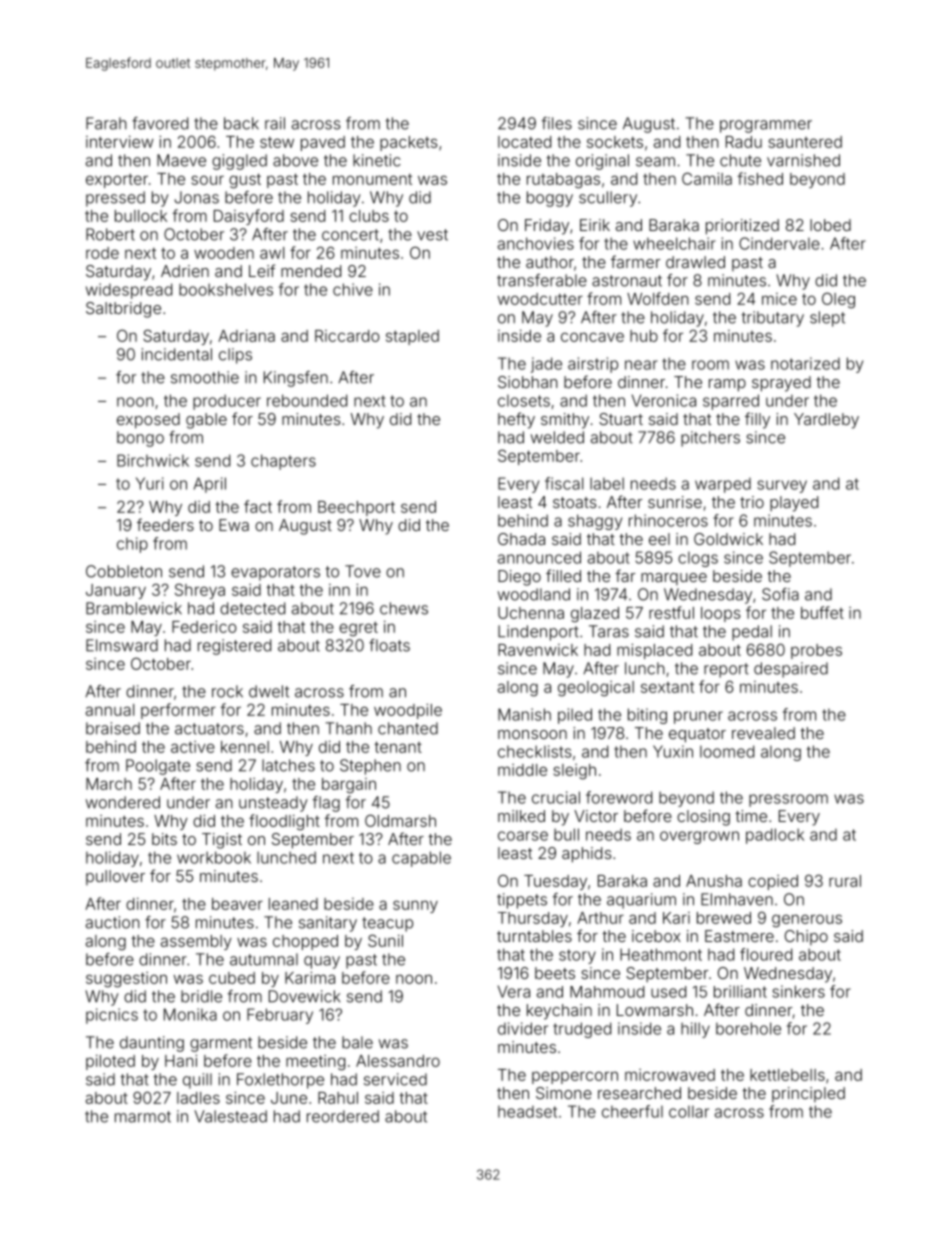 The width and height of the page is (952, 1233). Describe the element at coordinates (766, 126) in the page. I see `programmer` at that location.
